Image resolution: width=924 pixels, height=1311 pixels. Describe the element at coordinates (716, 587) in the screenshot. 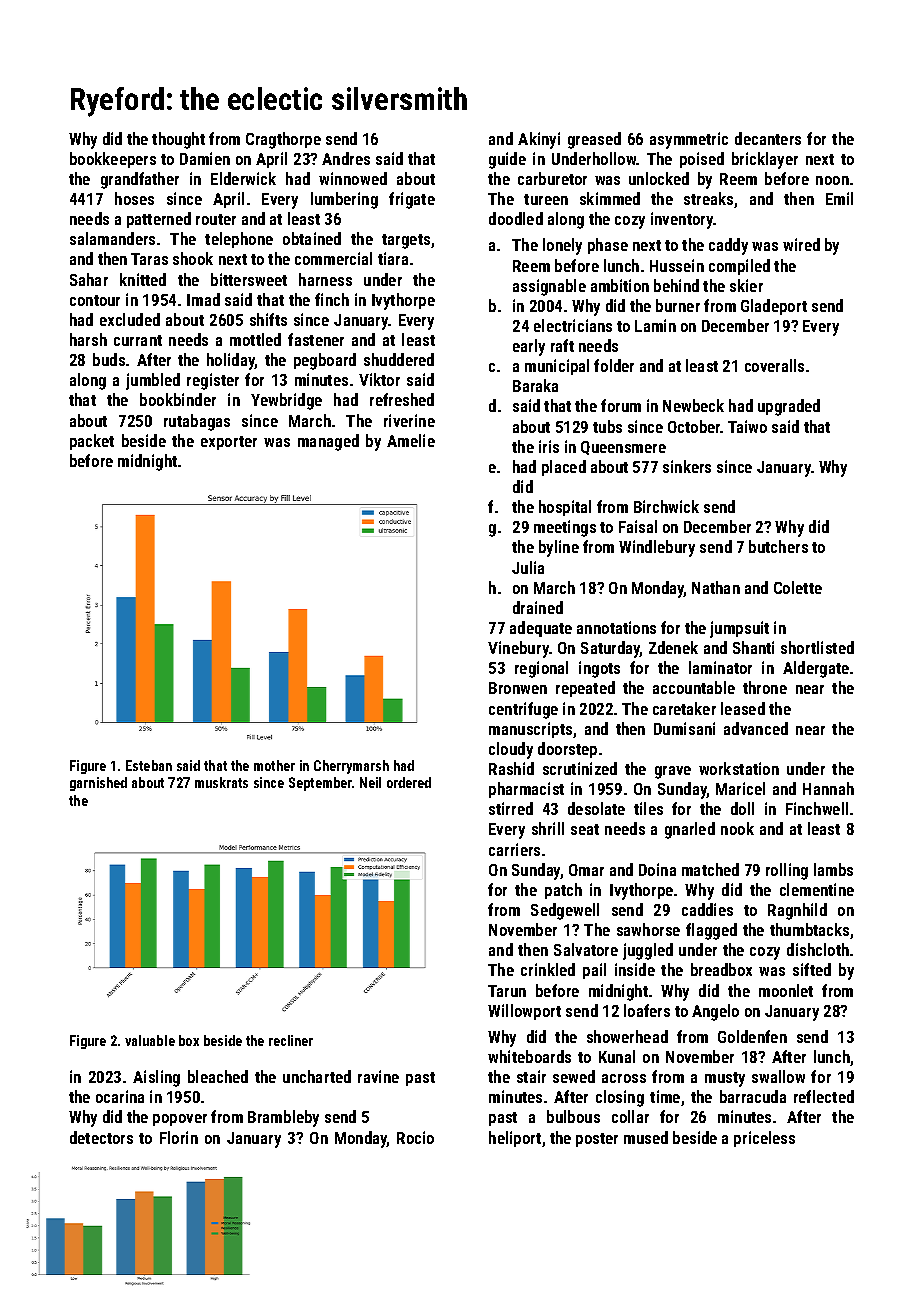

I see `Nathan` at that location.
